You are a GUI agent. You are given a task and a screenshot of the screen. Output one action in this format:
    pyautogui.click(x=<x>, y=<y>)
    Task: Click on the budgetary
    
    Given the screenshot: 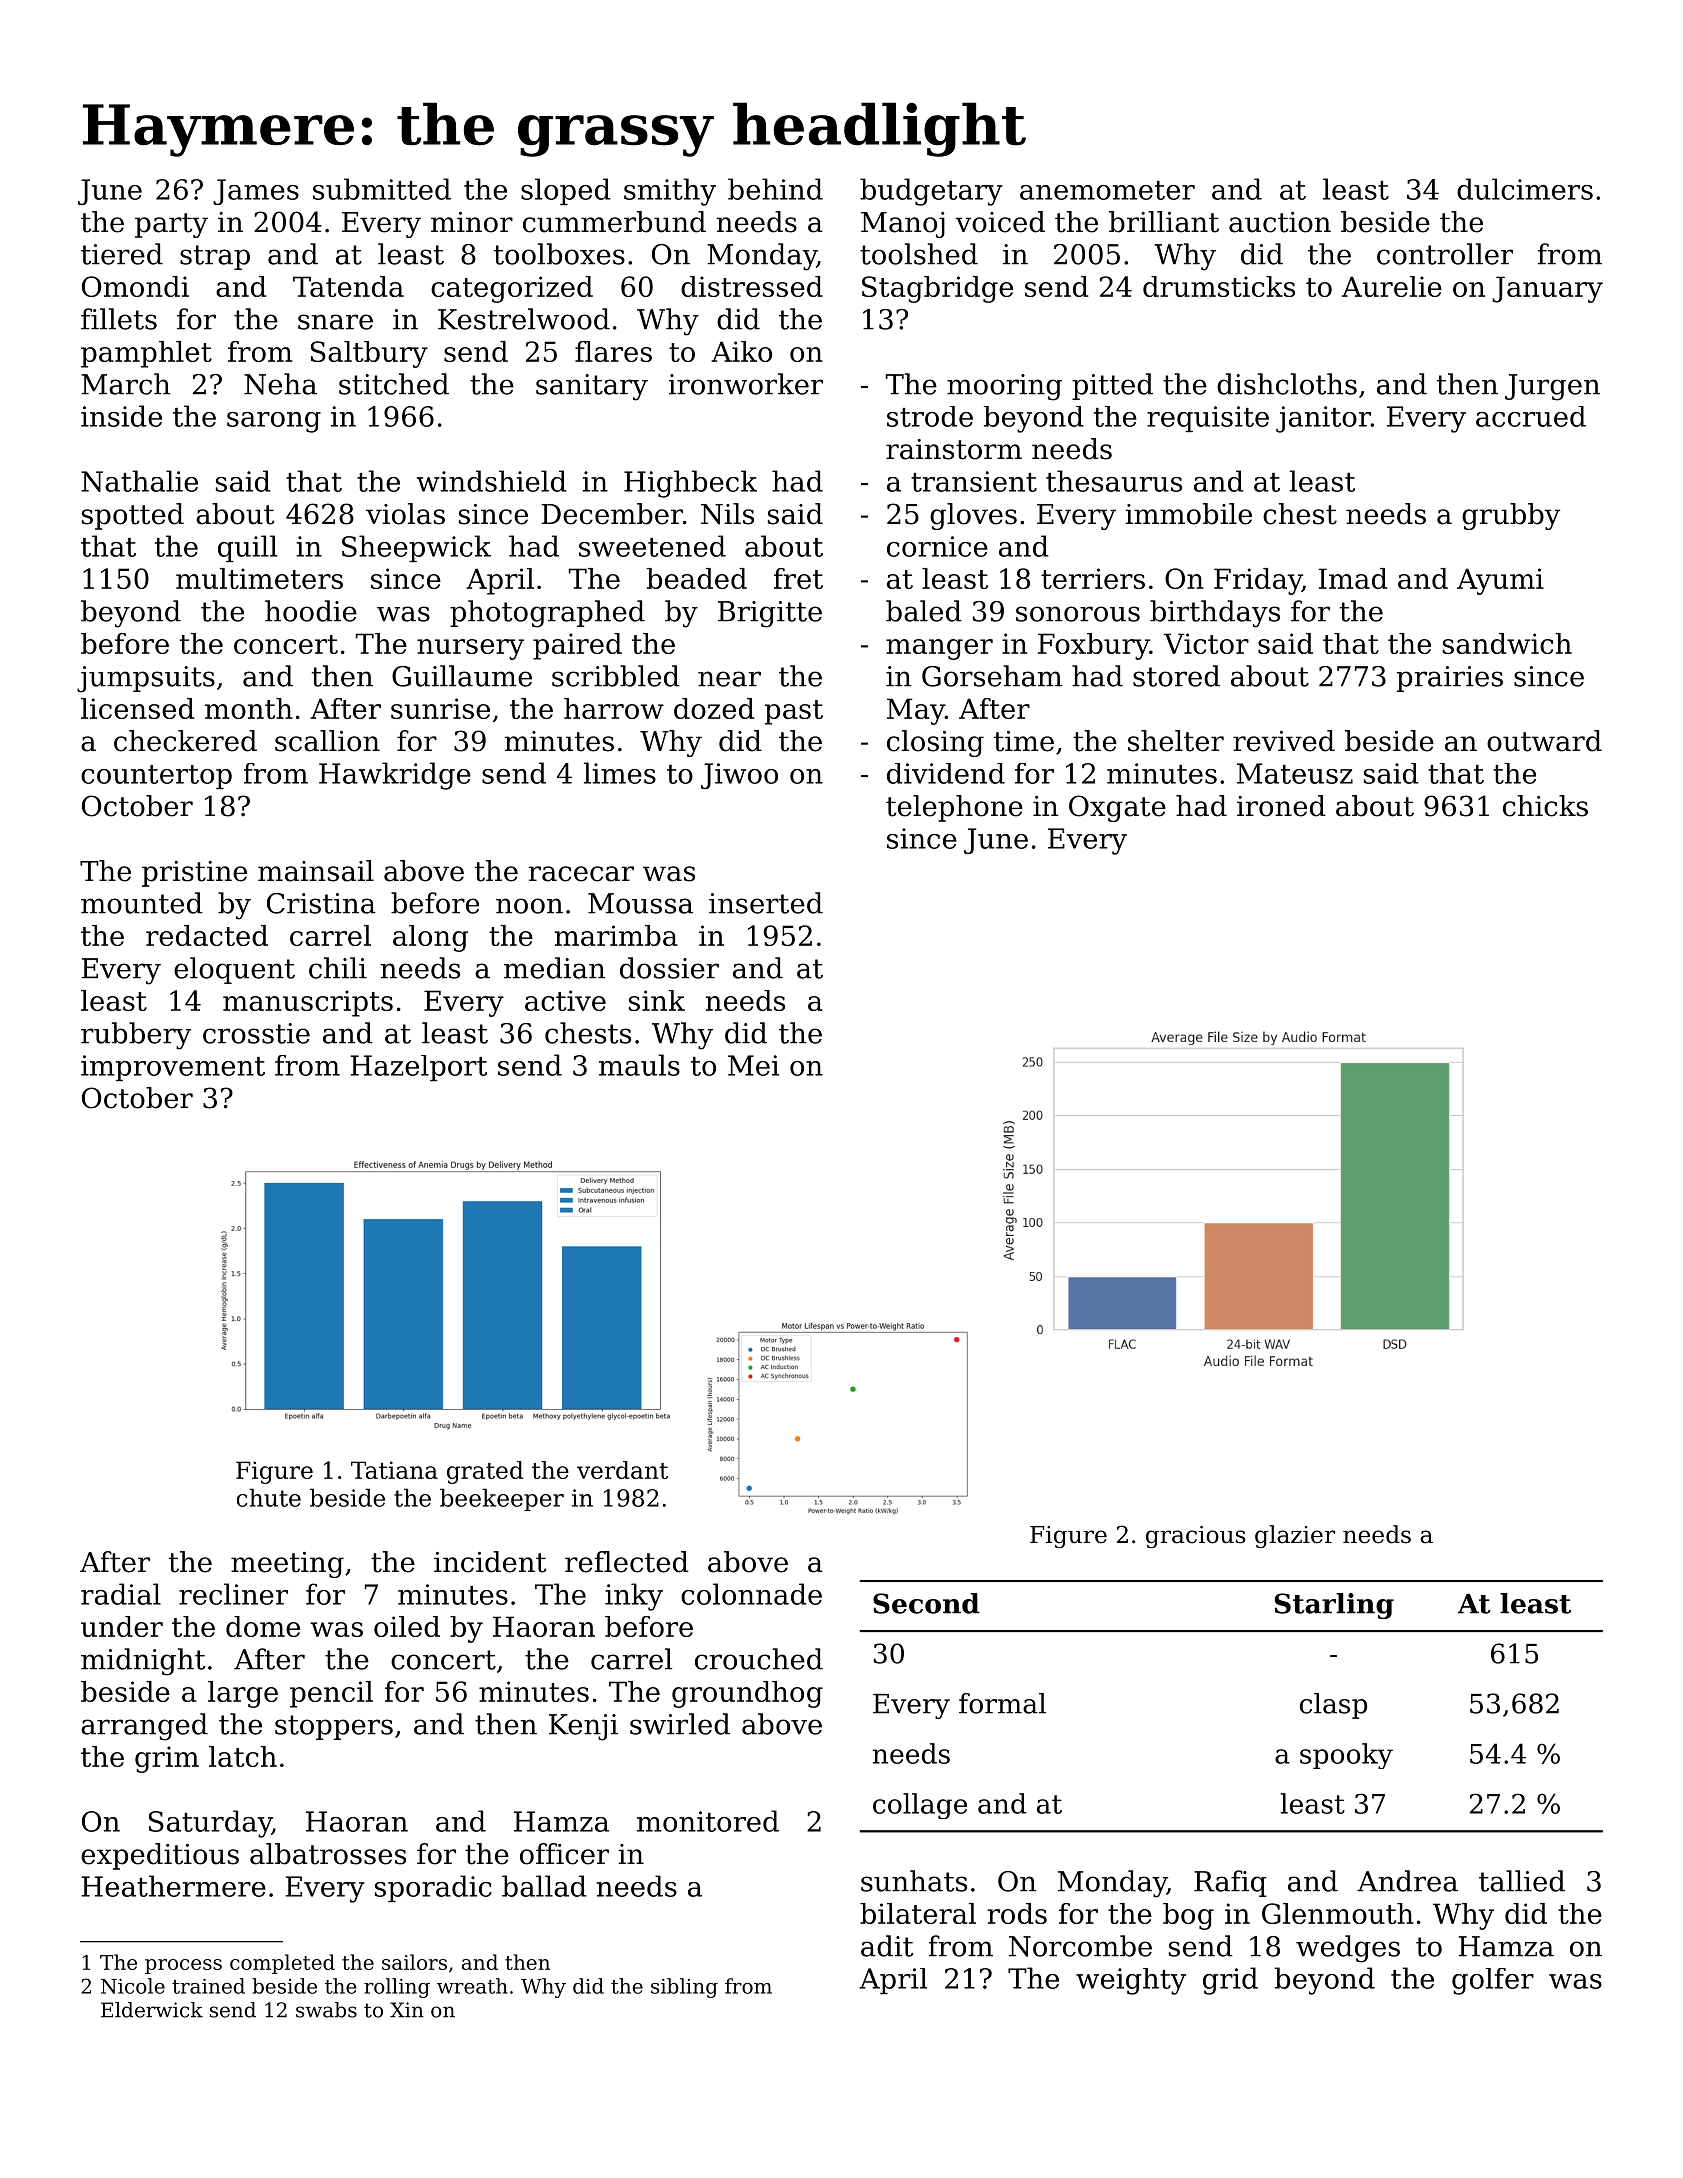 What is the action you would take?
    pyautogui.click(x=931, y=192)
